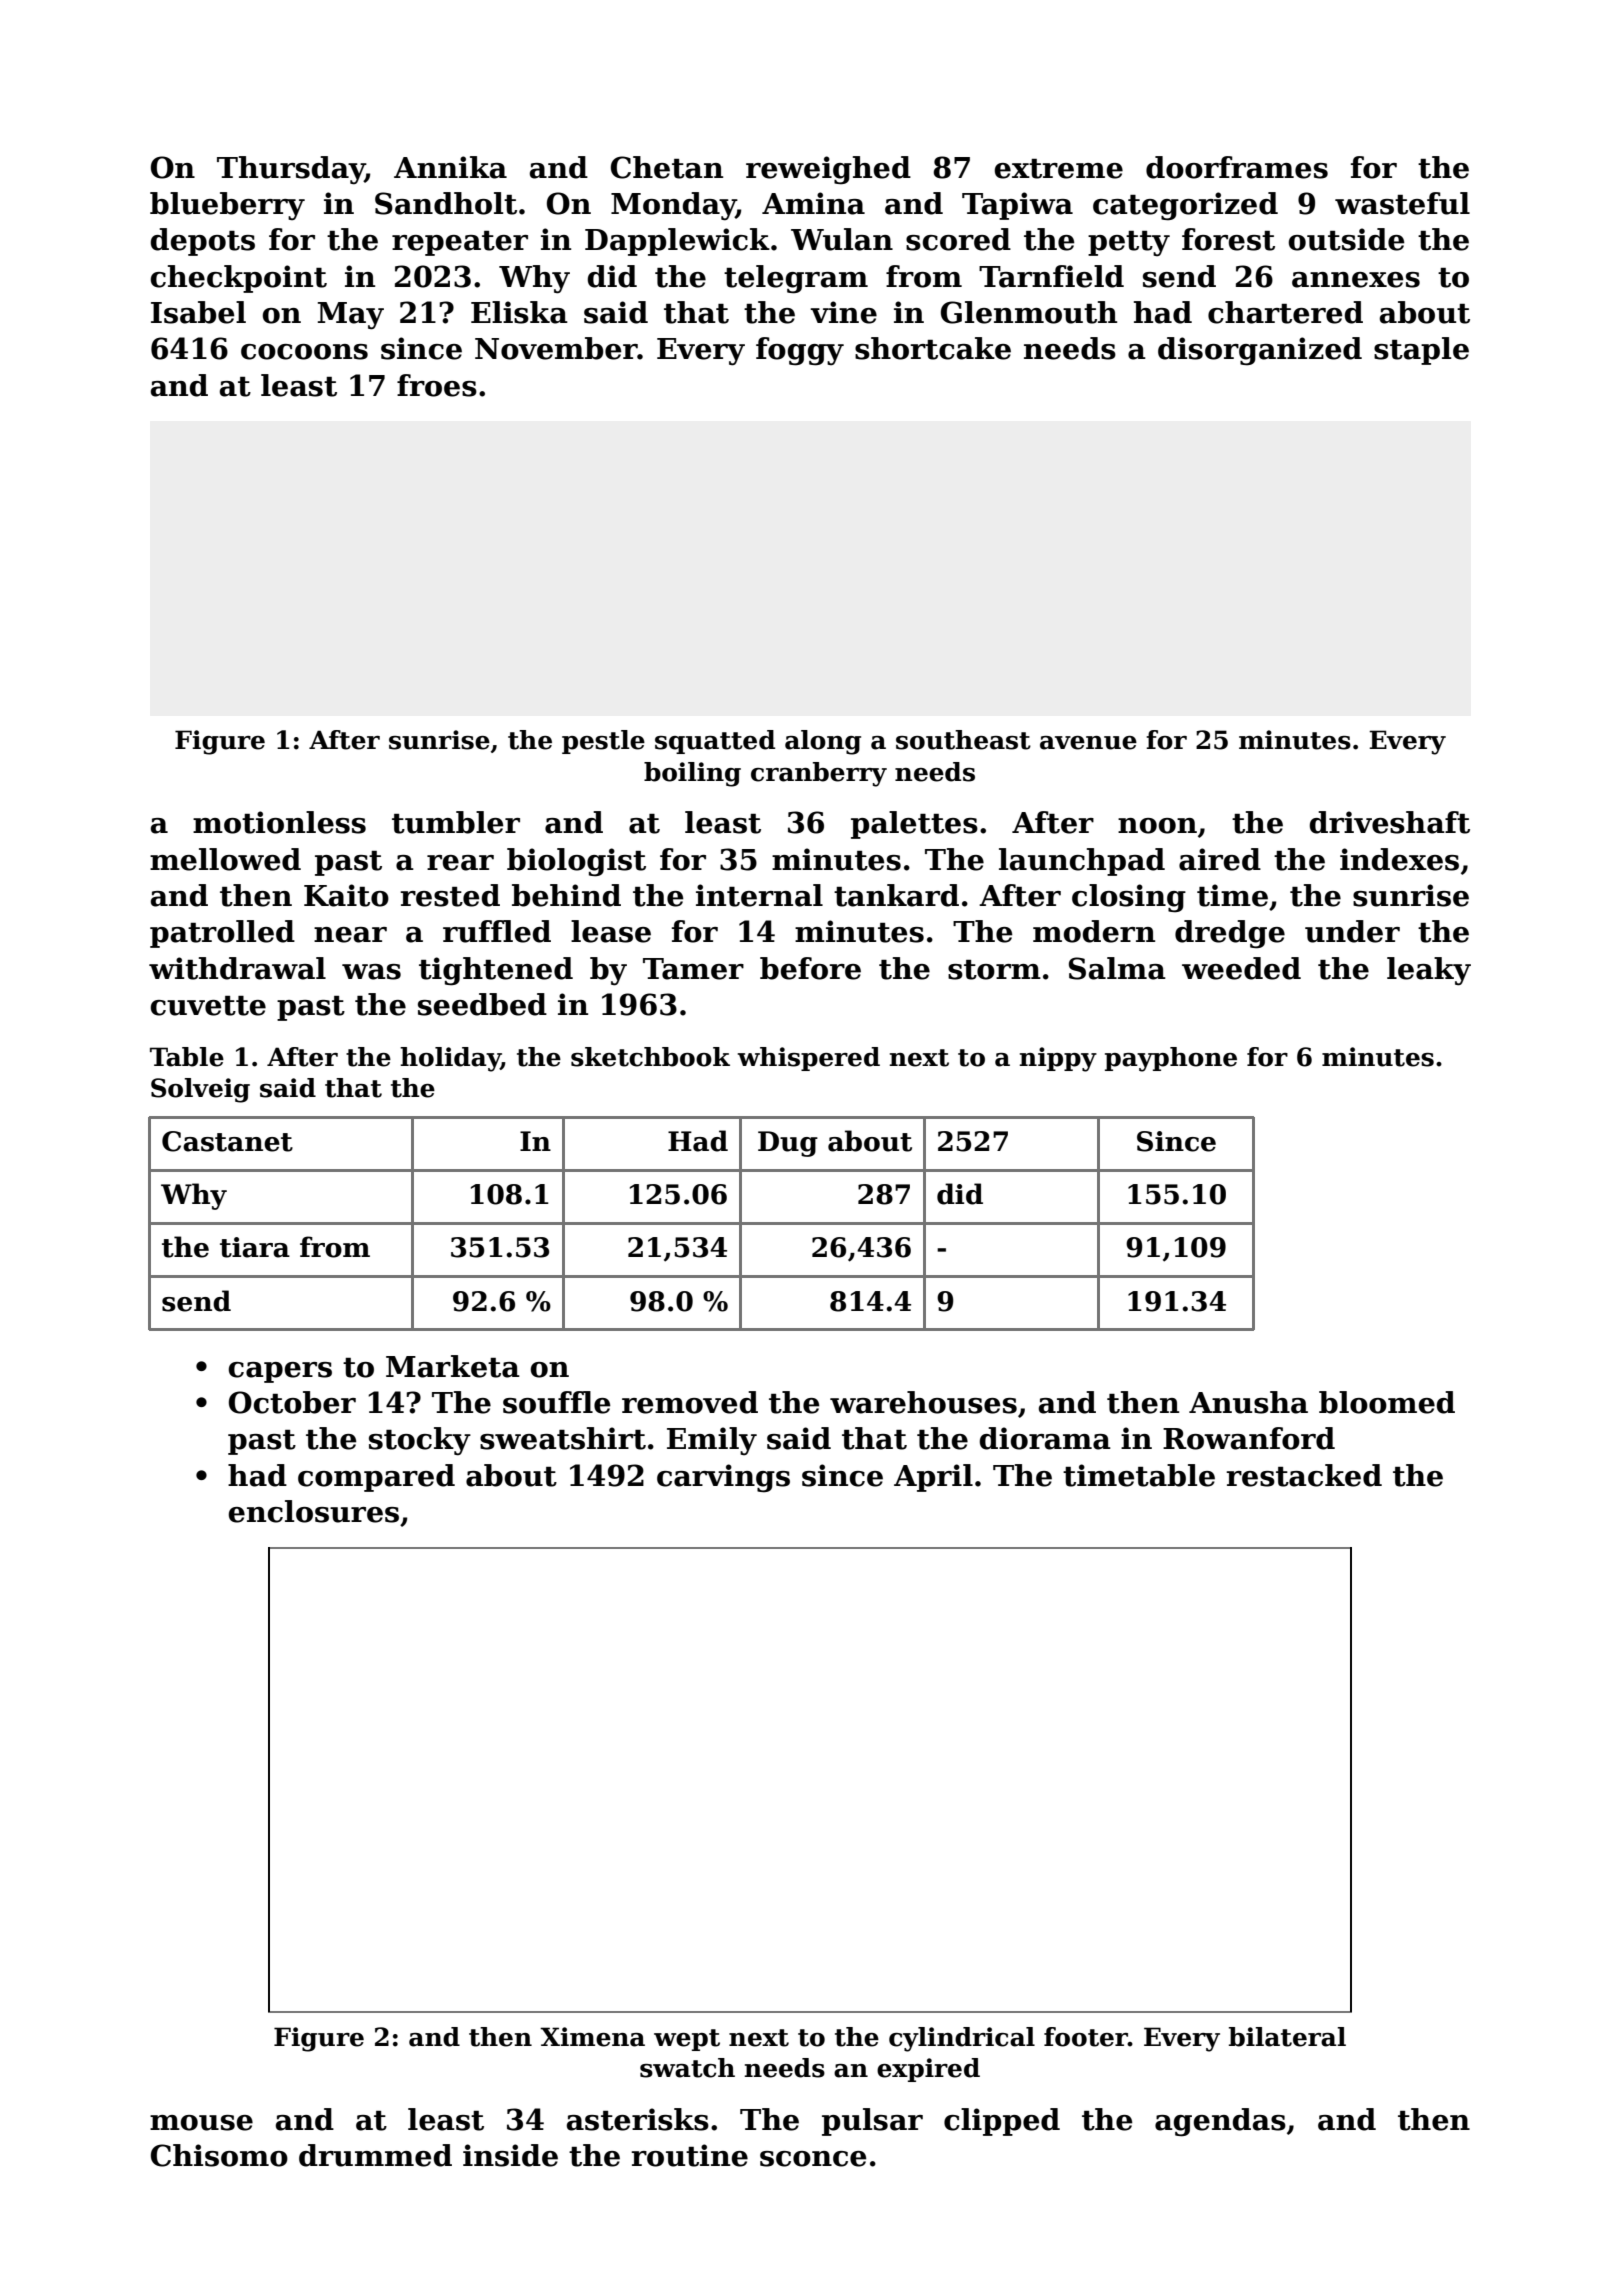 The height and width of the screenshot is (2292, 1620). Describe the element at coordinates (1402, 203) in the screenshot. I see `wasteful` at that location.
